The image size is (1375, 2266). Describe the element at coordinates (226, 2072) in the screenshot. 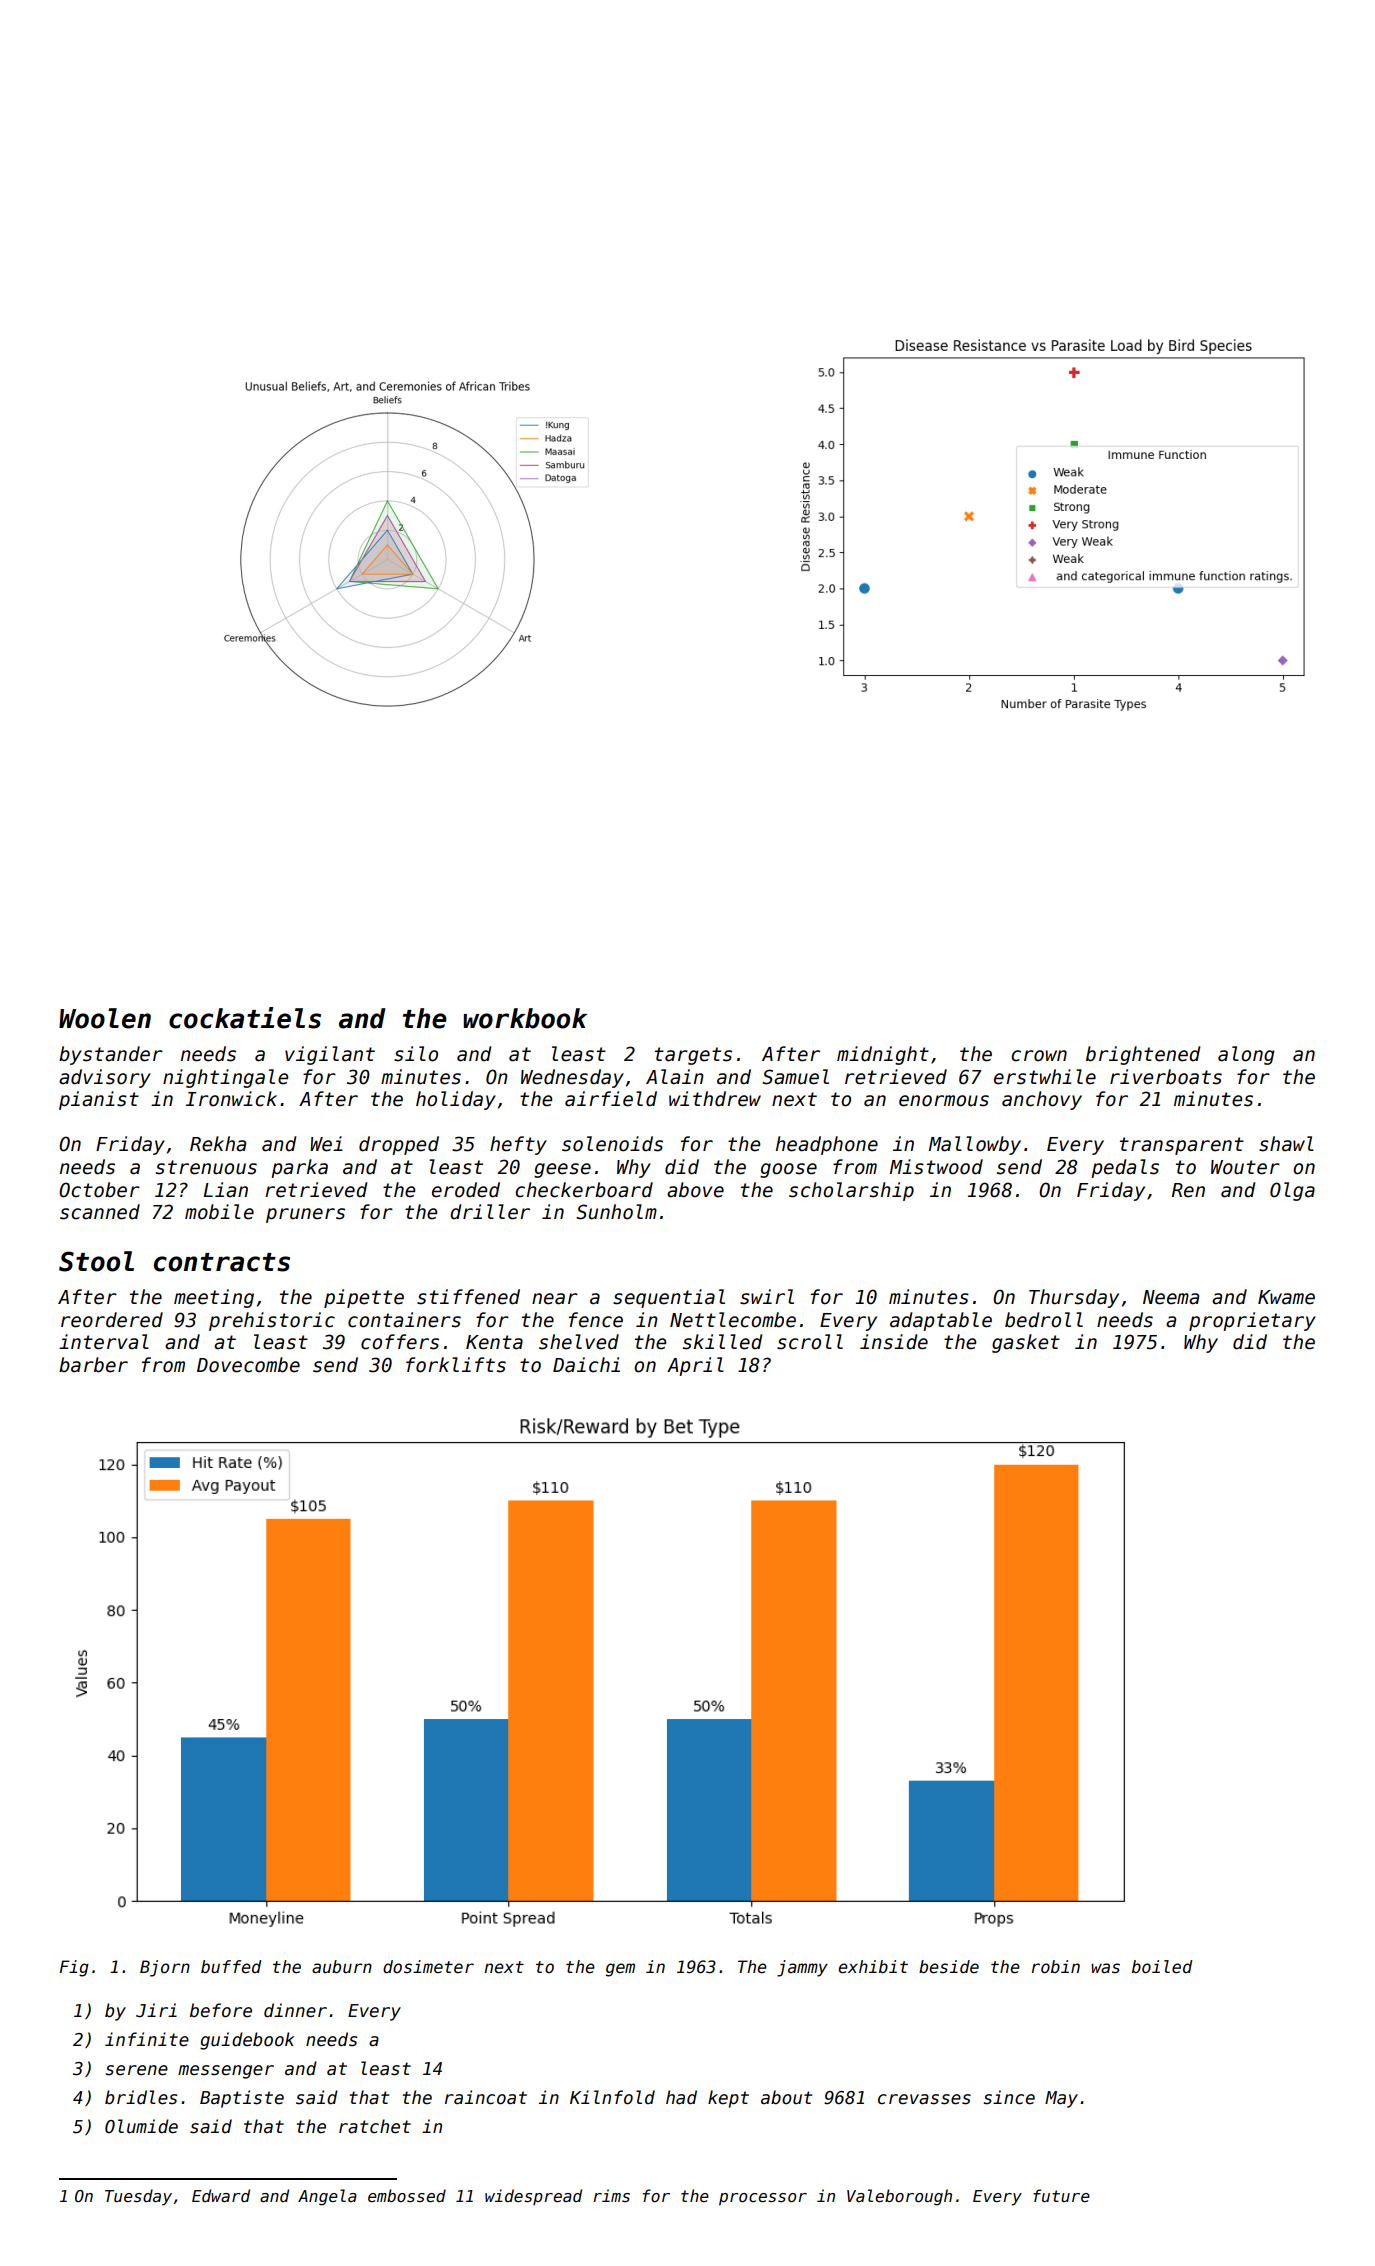

I see `messenger` at that location.
